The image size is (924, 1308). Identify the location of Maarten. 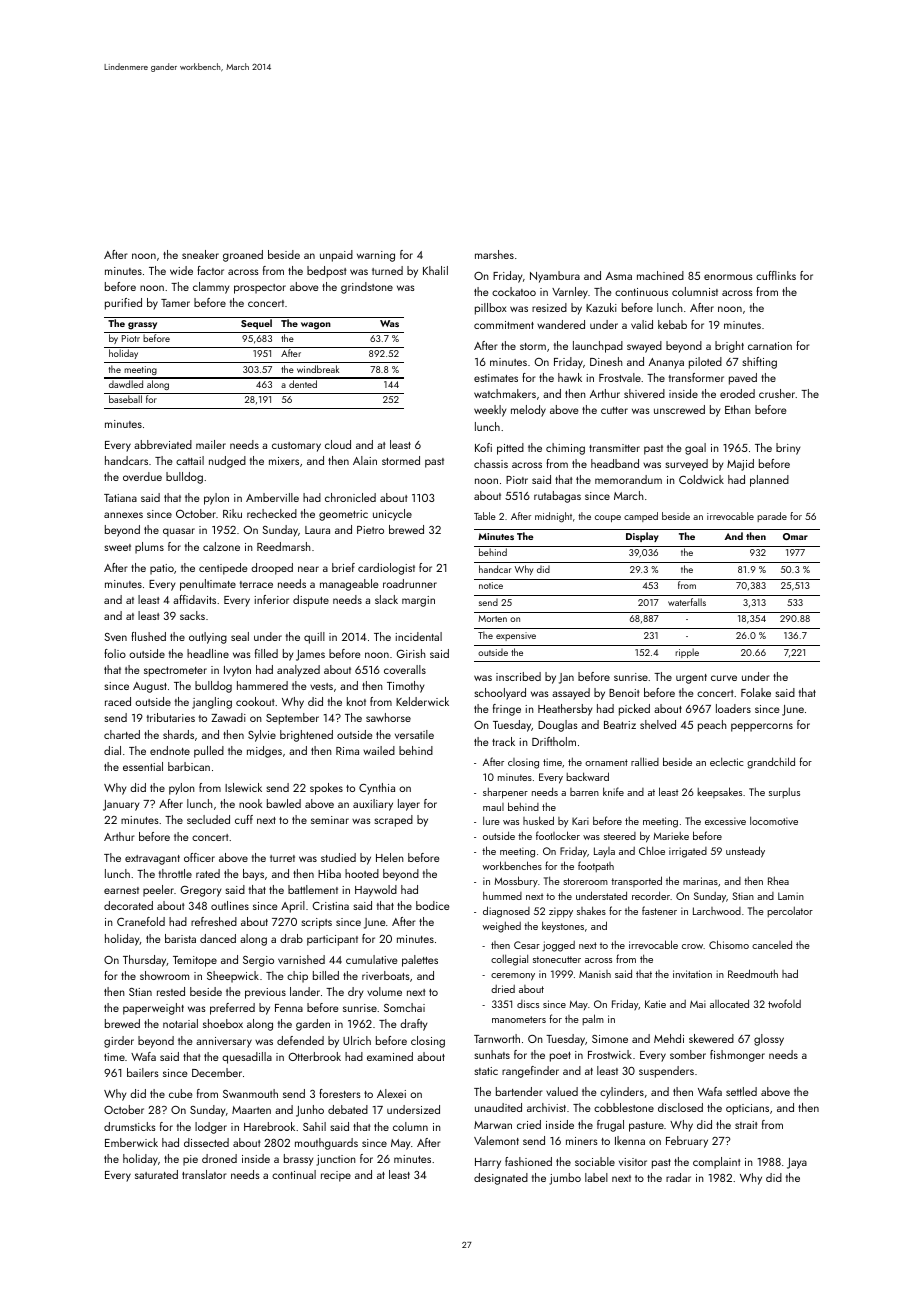
(251, 1110).
